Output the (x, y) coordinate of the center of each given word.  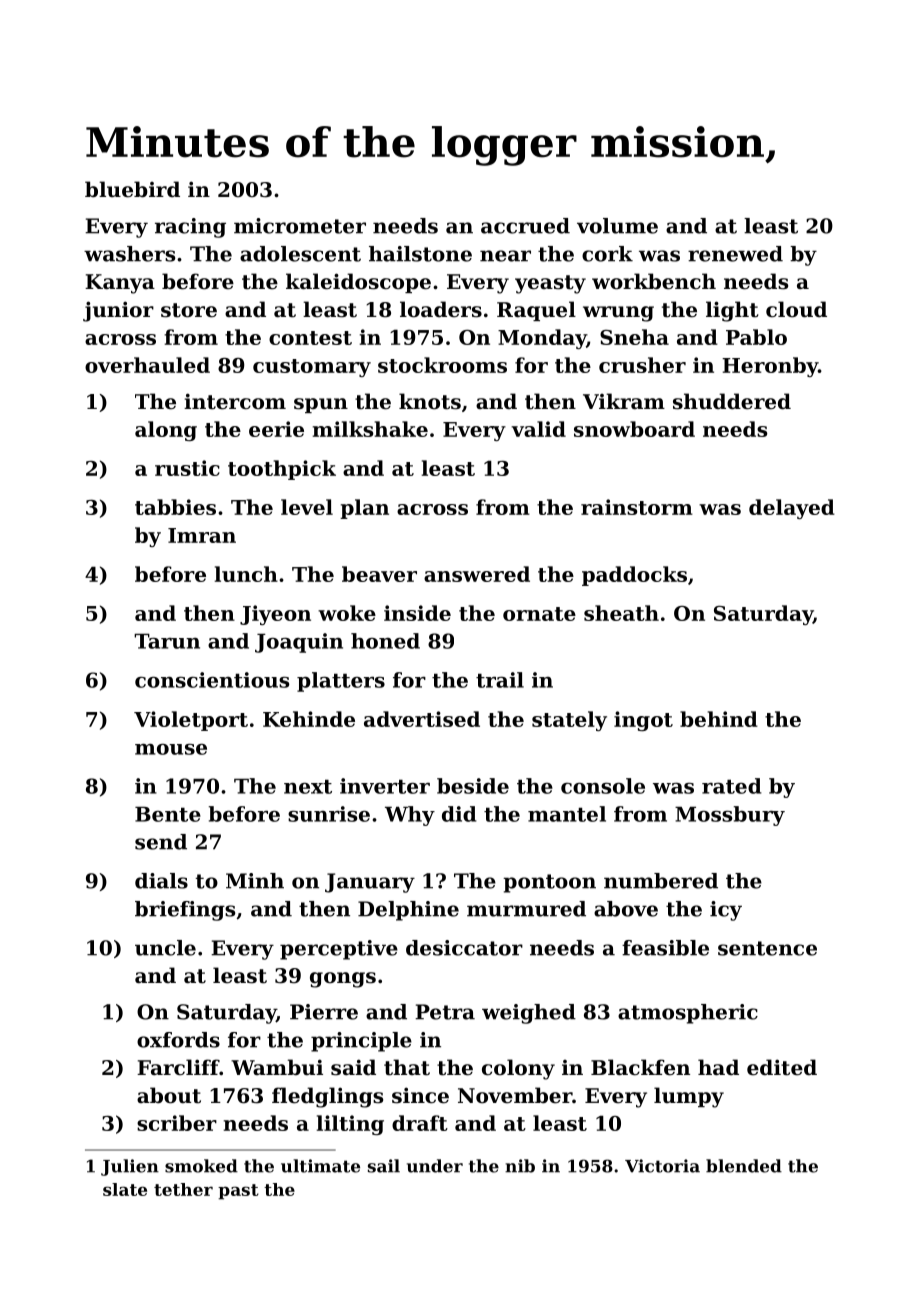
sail (384, 1166)
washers (129, 254)
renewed (735, 254)
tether (183, 1189)
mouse (171, 749)
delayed (792, 509)
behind (719, 719)
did (459, 814)
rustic (187, 468)
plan (364, 509)
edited (782, 1067)
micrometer (300, 226)
